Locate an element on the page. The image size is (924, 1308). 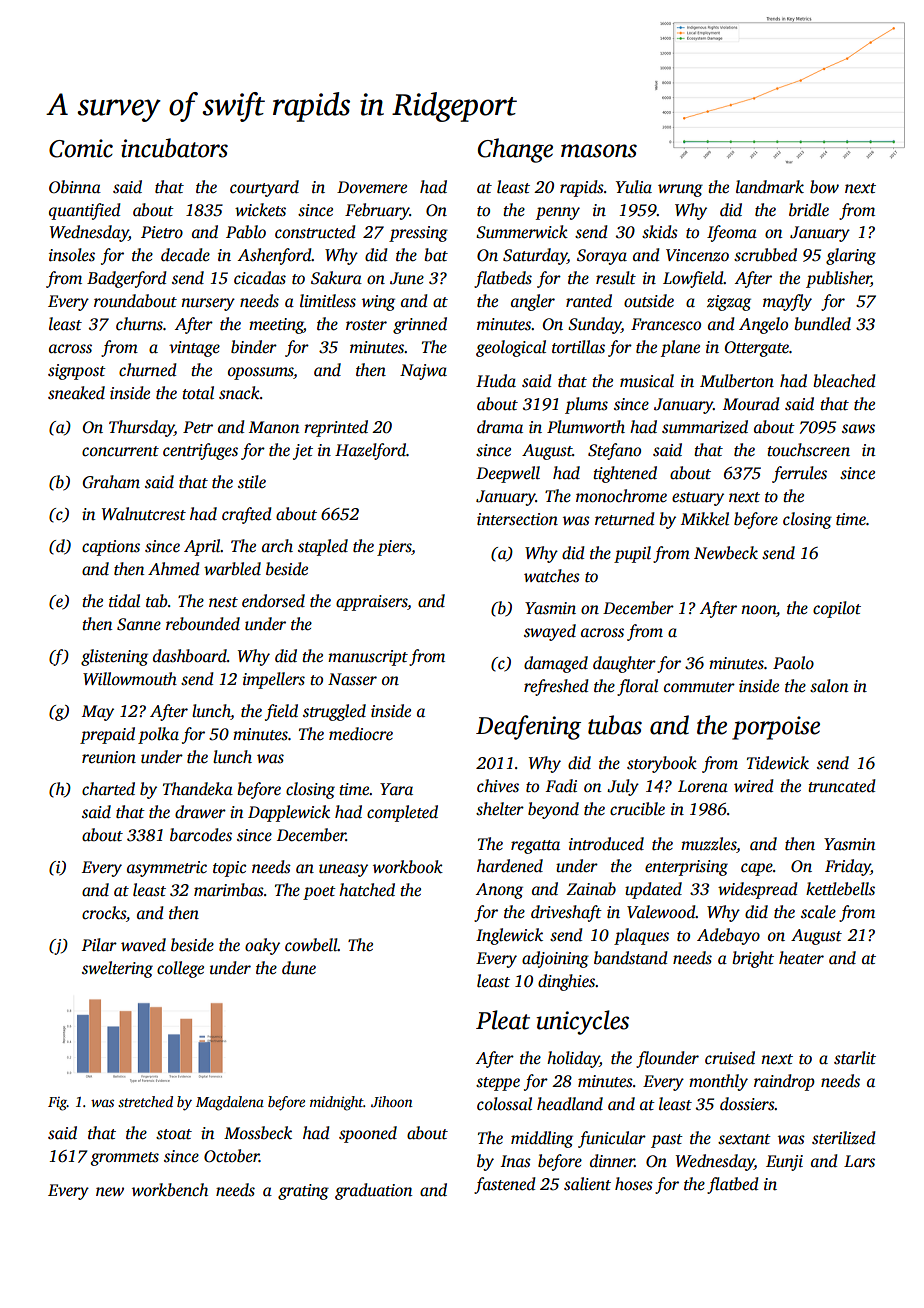
Valewood is located at coordinates (661, 912).
